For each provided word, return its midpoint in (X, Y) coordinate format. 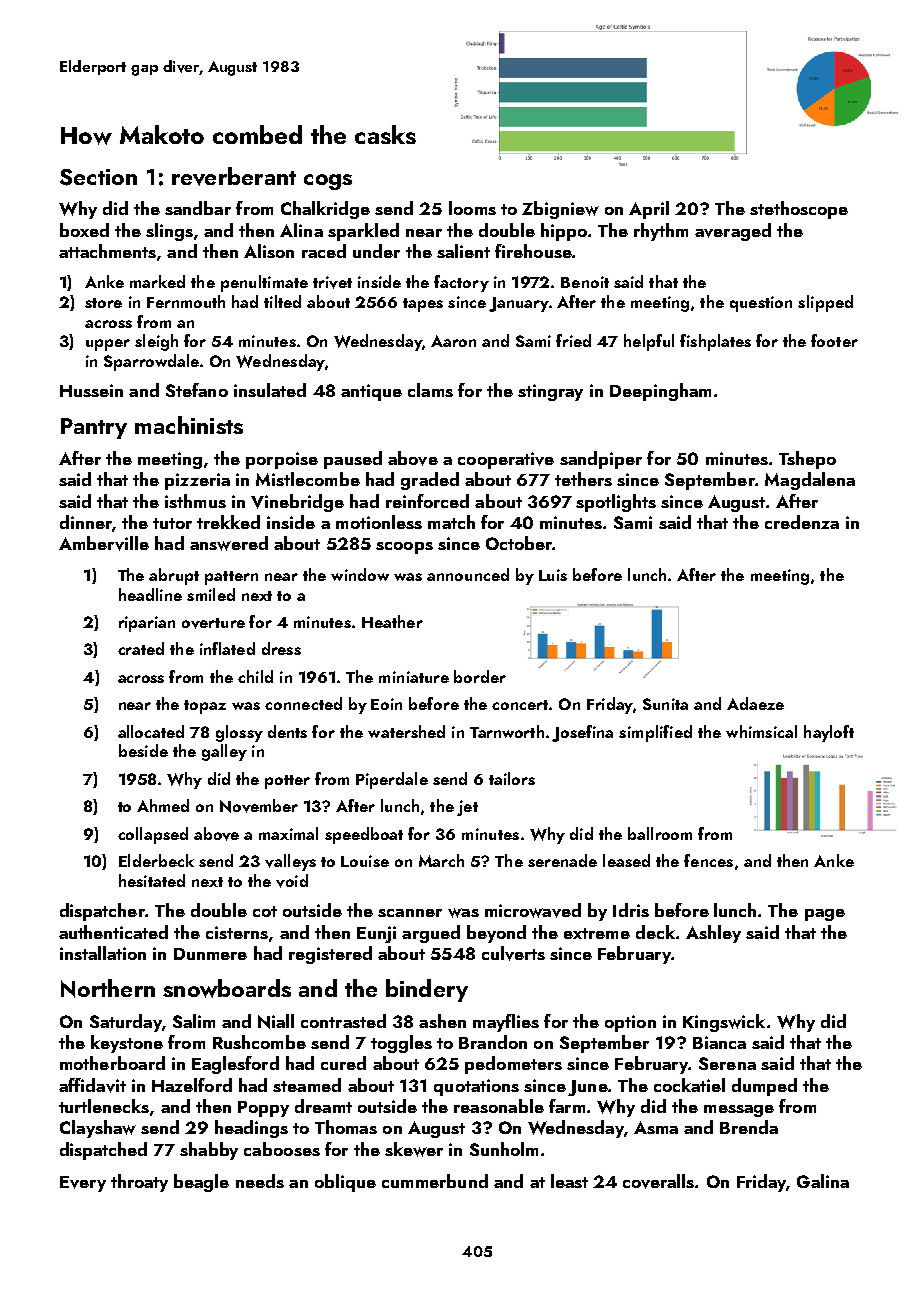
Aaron (453, 341)
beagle (201, 1183)
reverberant (234, 176)
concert (520, 705)
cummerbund (435, 1181)
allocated (151, 731)
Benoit (585, 282)
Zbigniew (560, 210)
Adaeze (755, 703)
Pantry (94, 428)
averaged (733, 232)
